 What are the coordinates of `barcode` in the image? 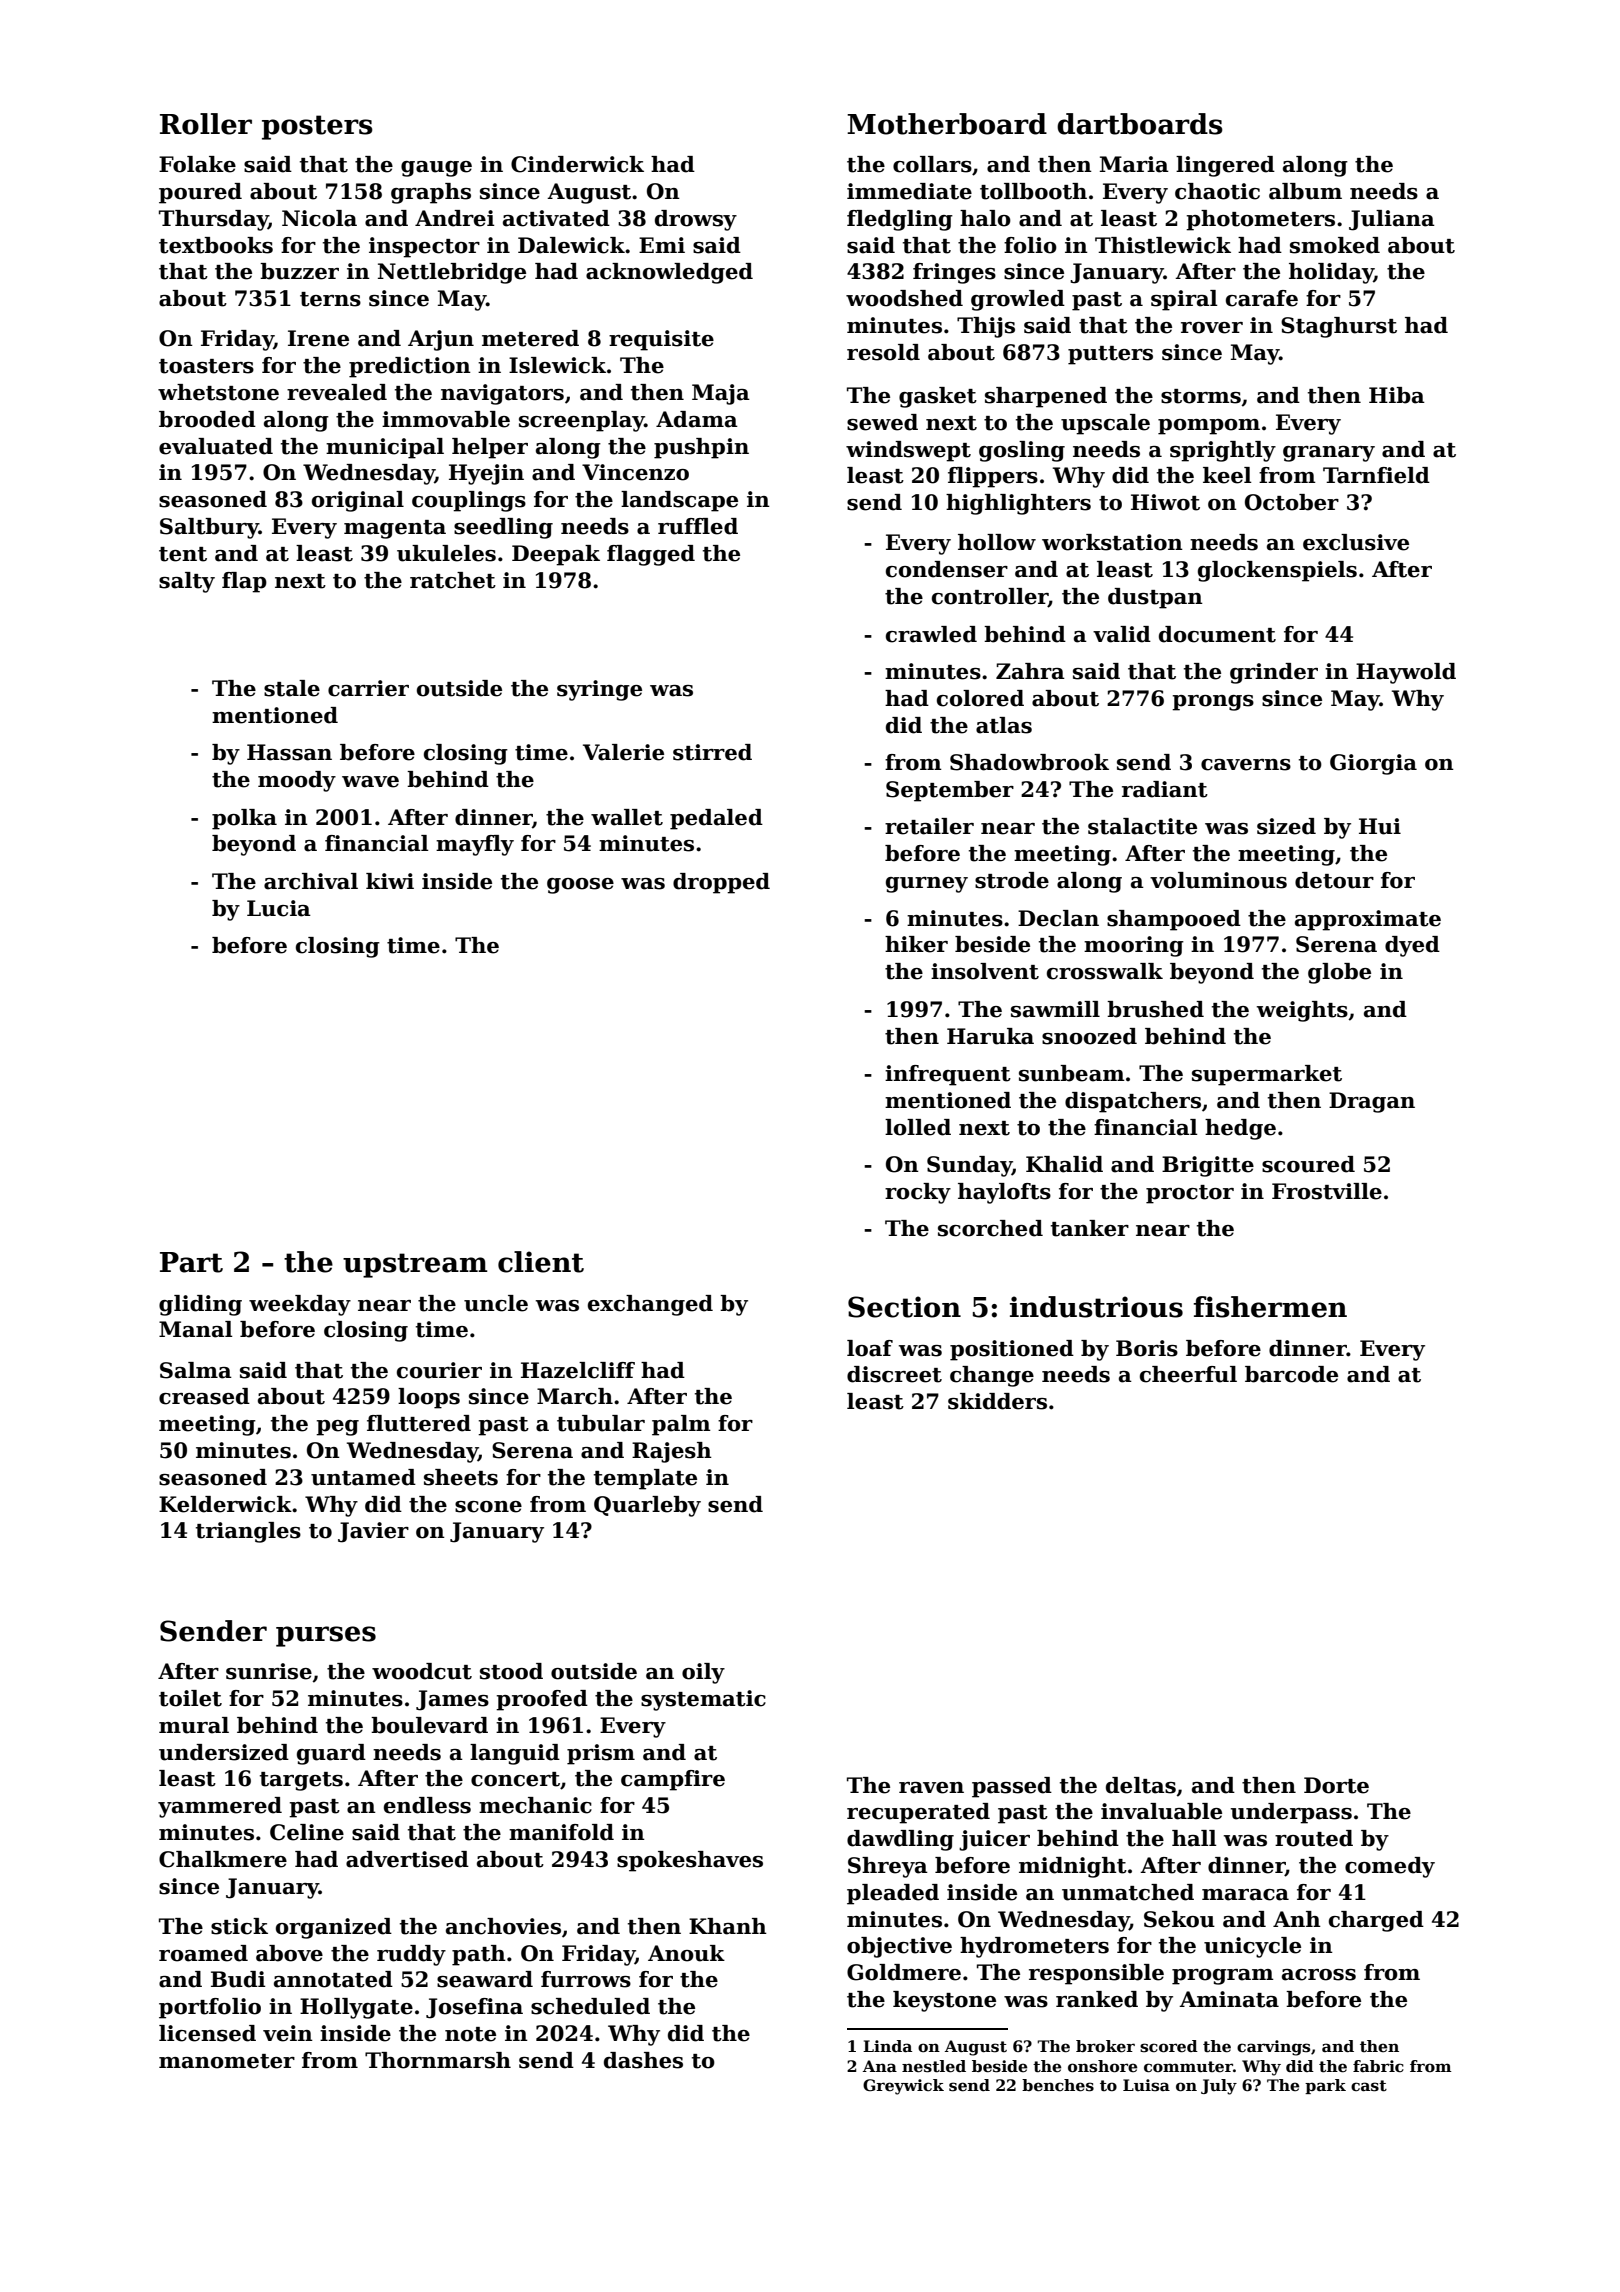 It's located at (1291, 1374).
